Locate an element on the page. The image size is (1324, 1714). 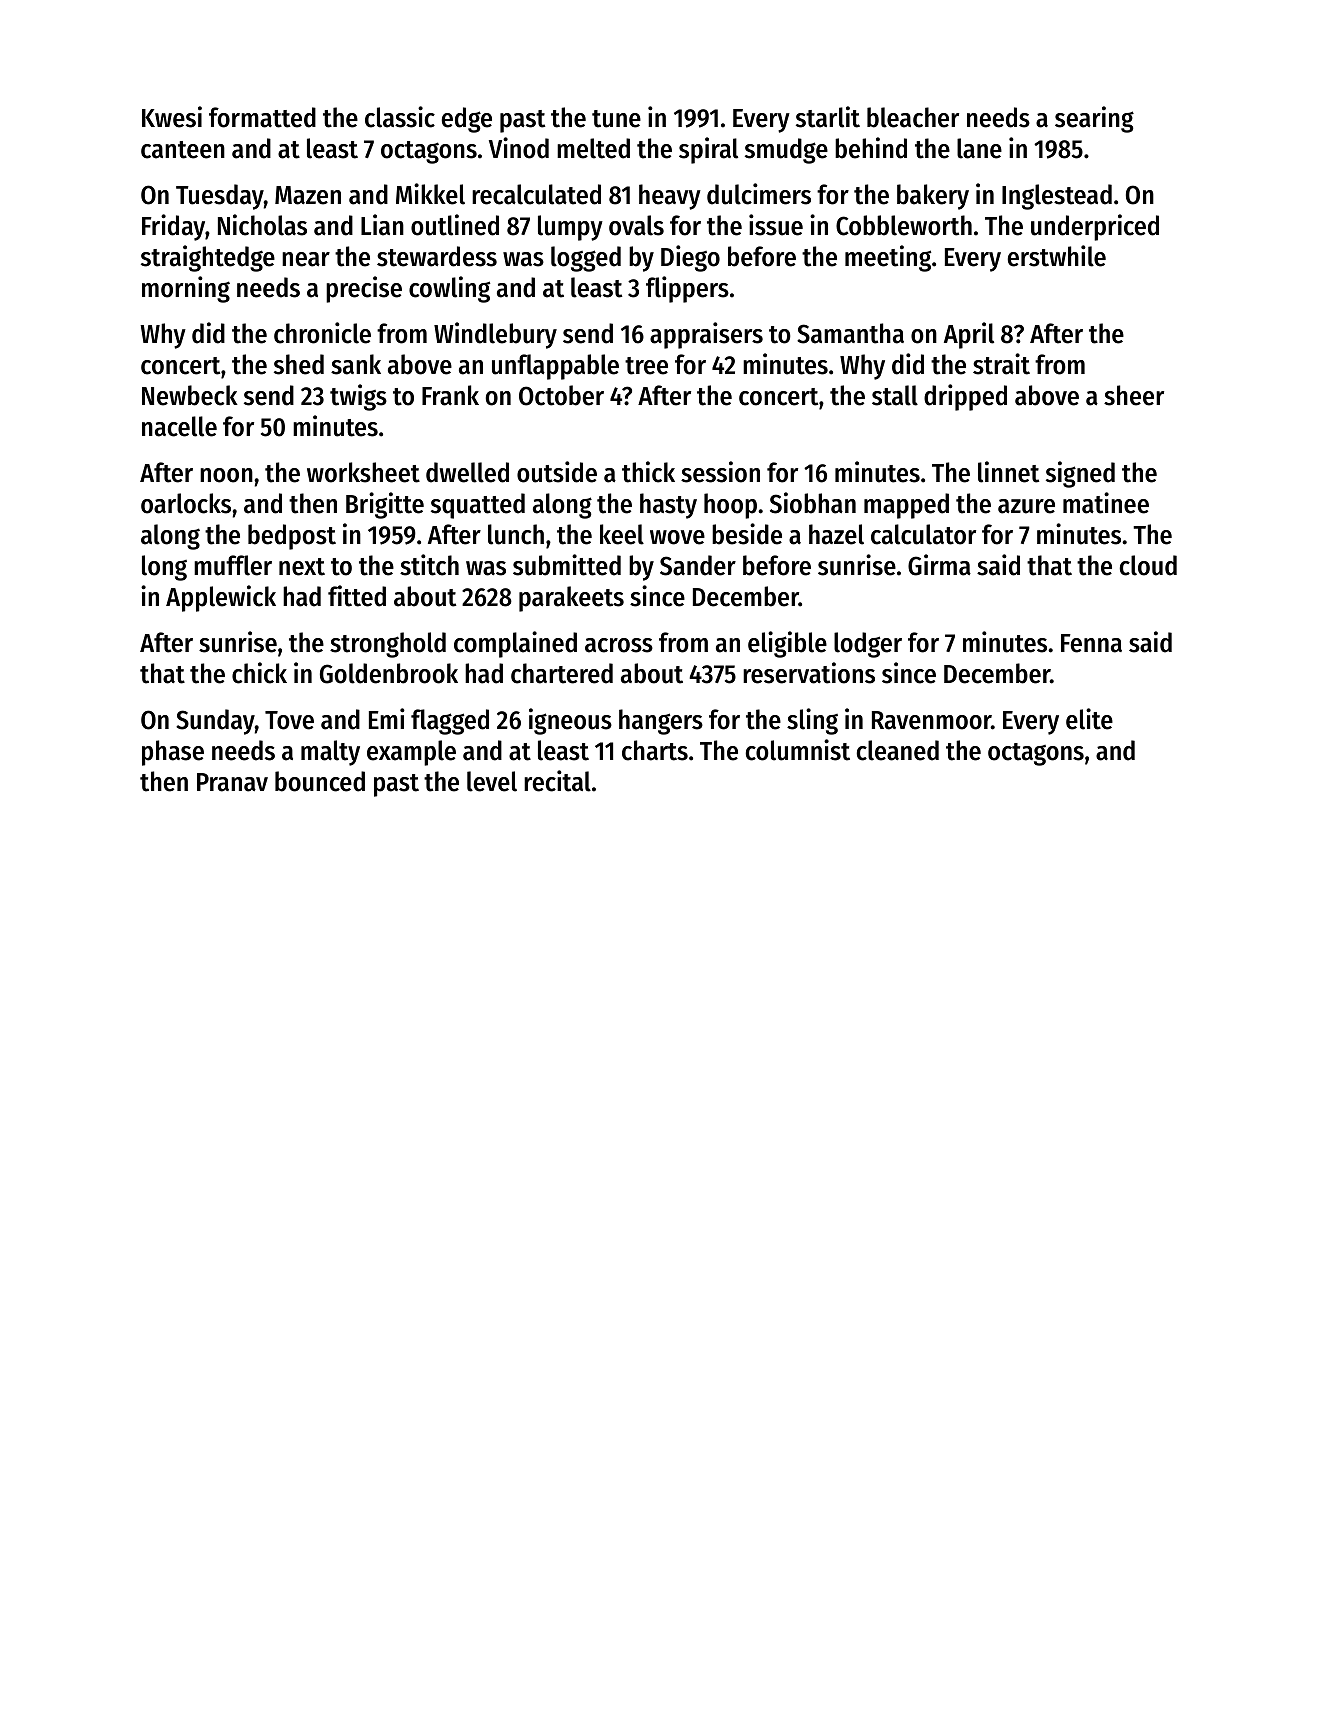
twigs is located at coordinates (358, 397).
